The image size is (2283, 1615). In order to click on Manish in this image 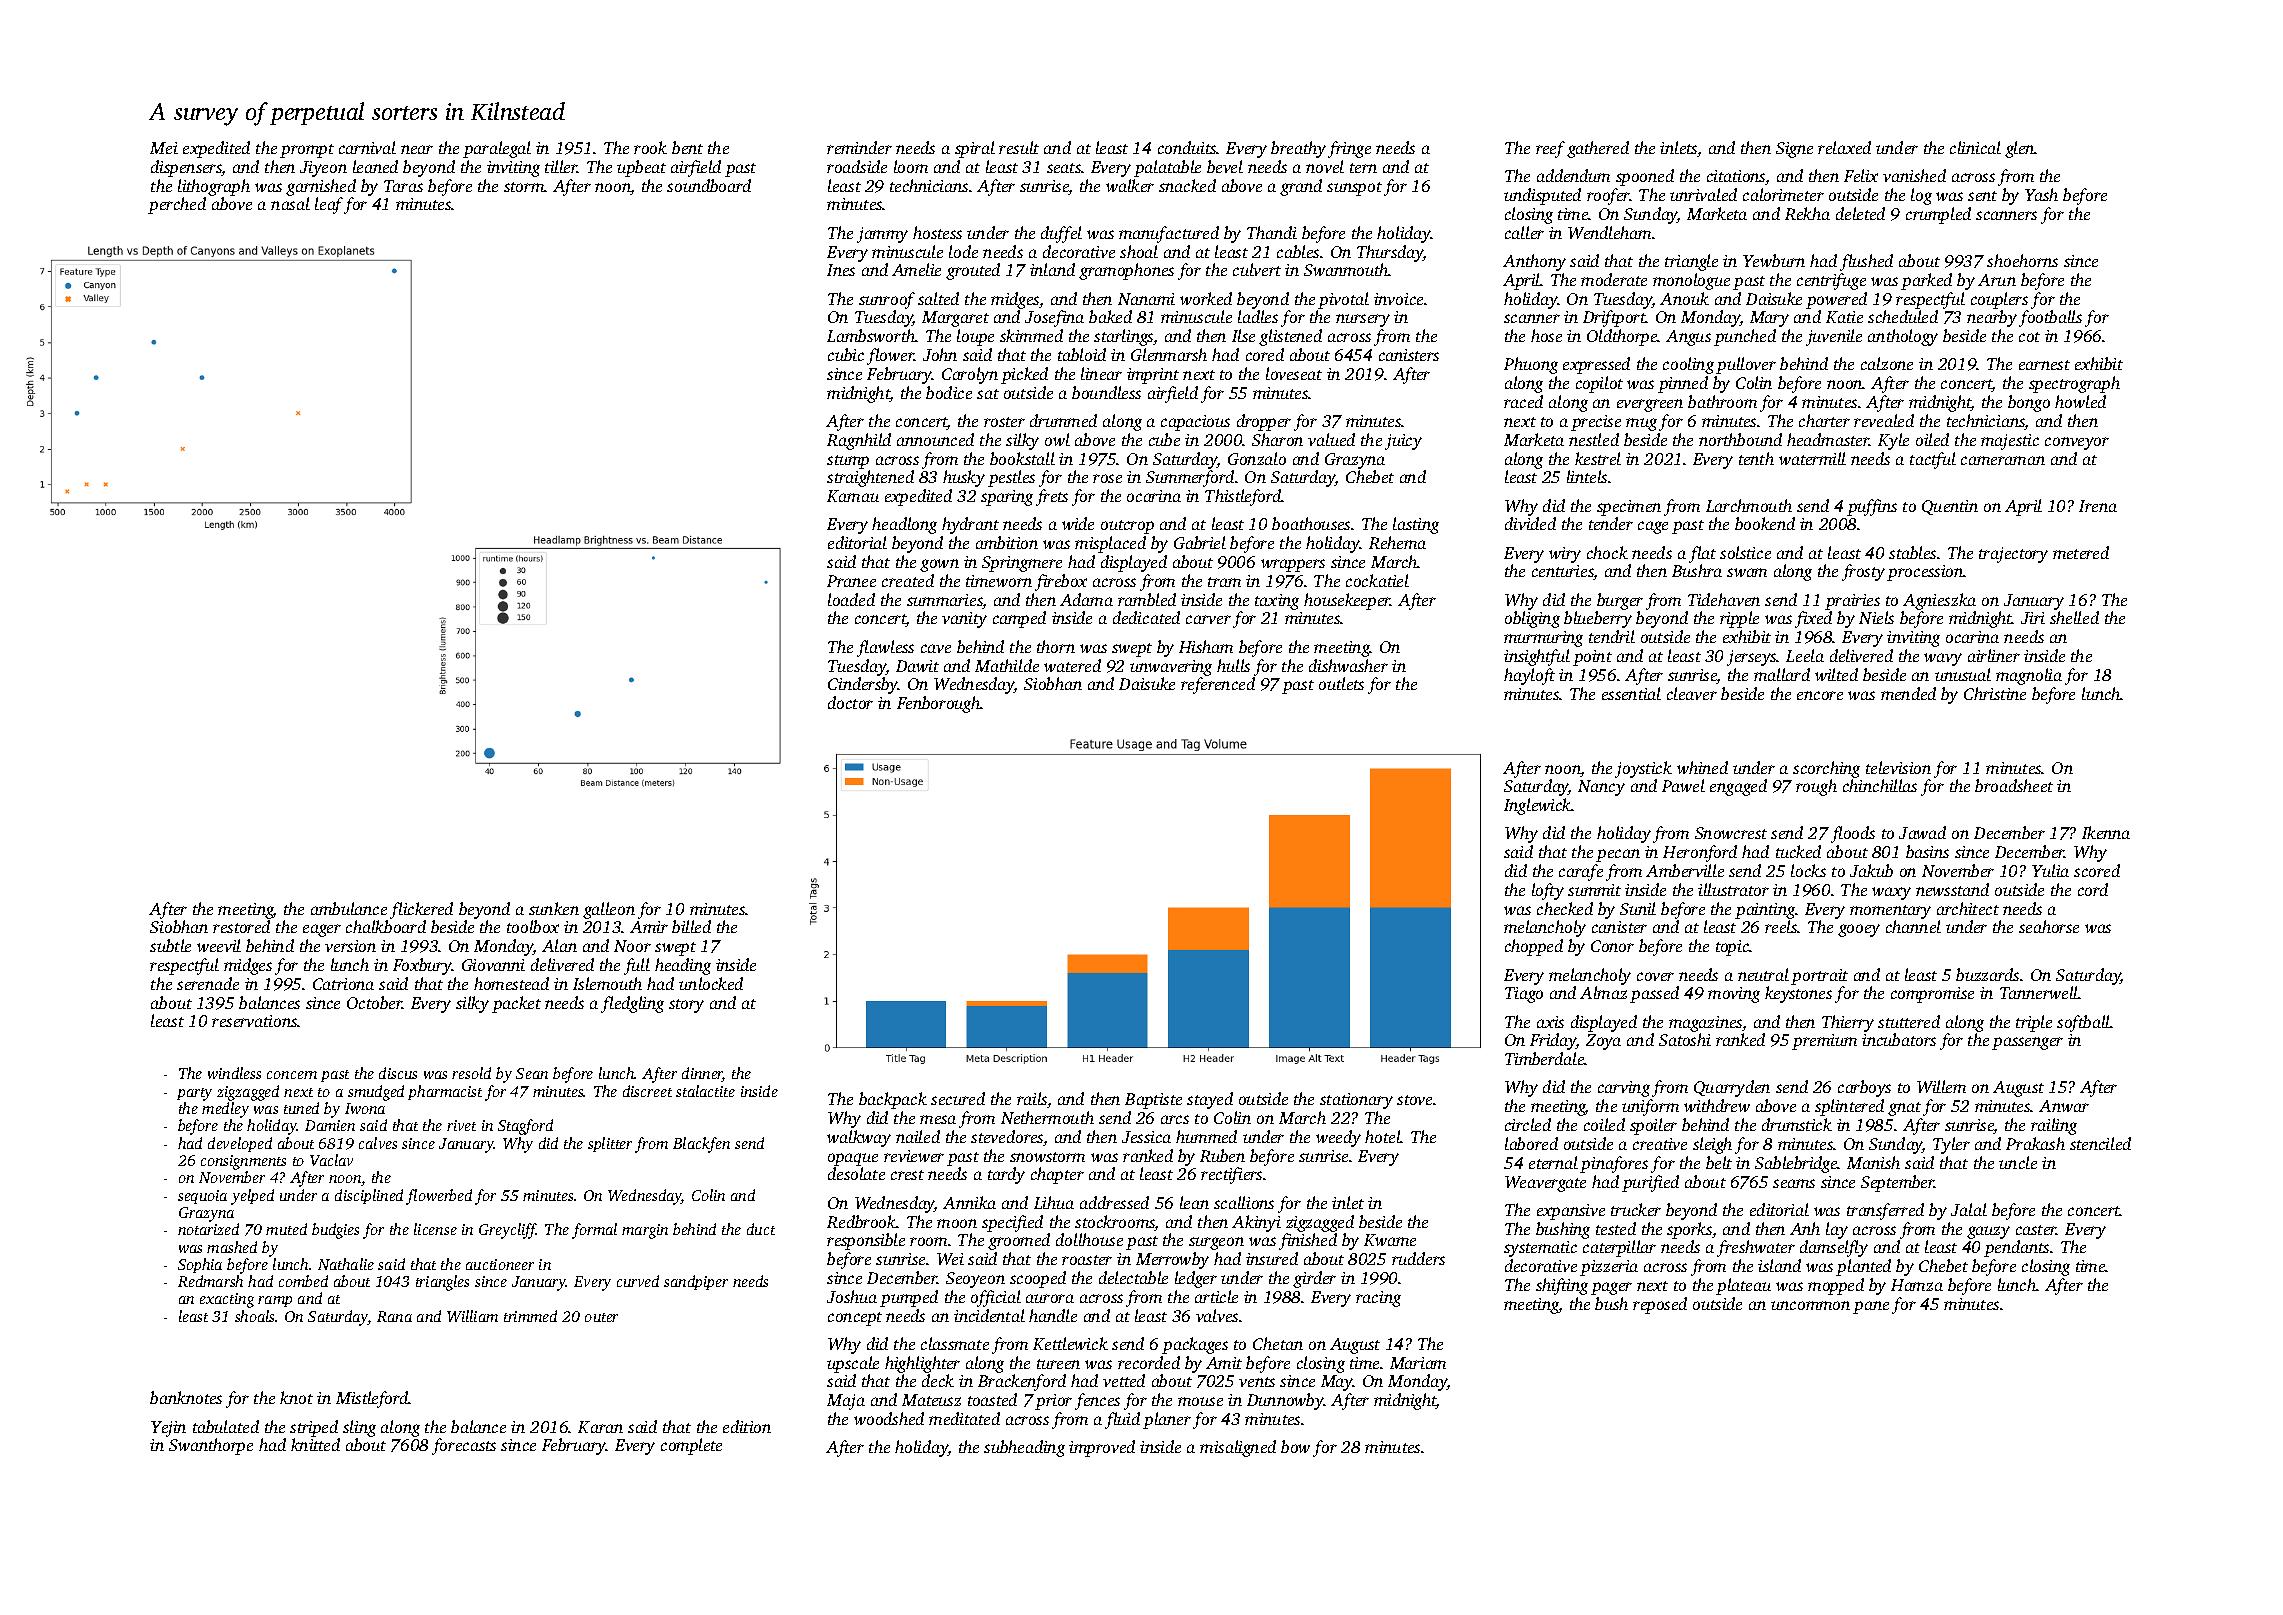, I will do `click(1873, 1162)`.
